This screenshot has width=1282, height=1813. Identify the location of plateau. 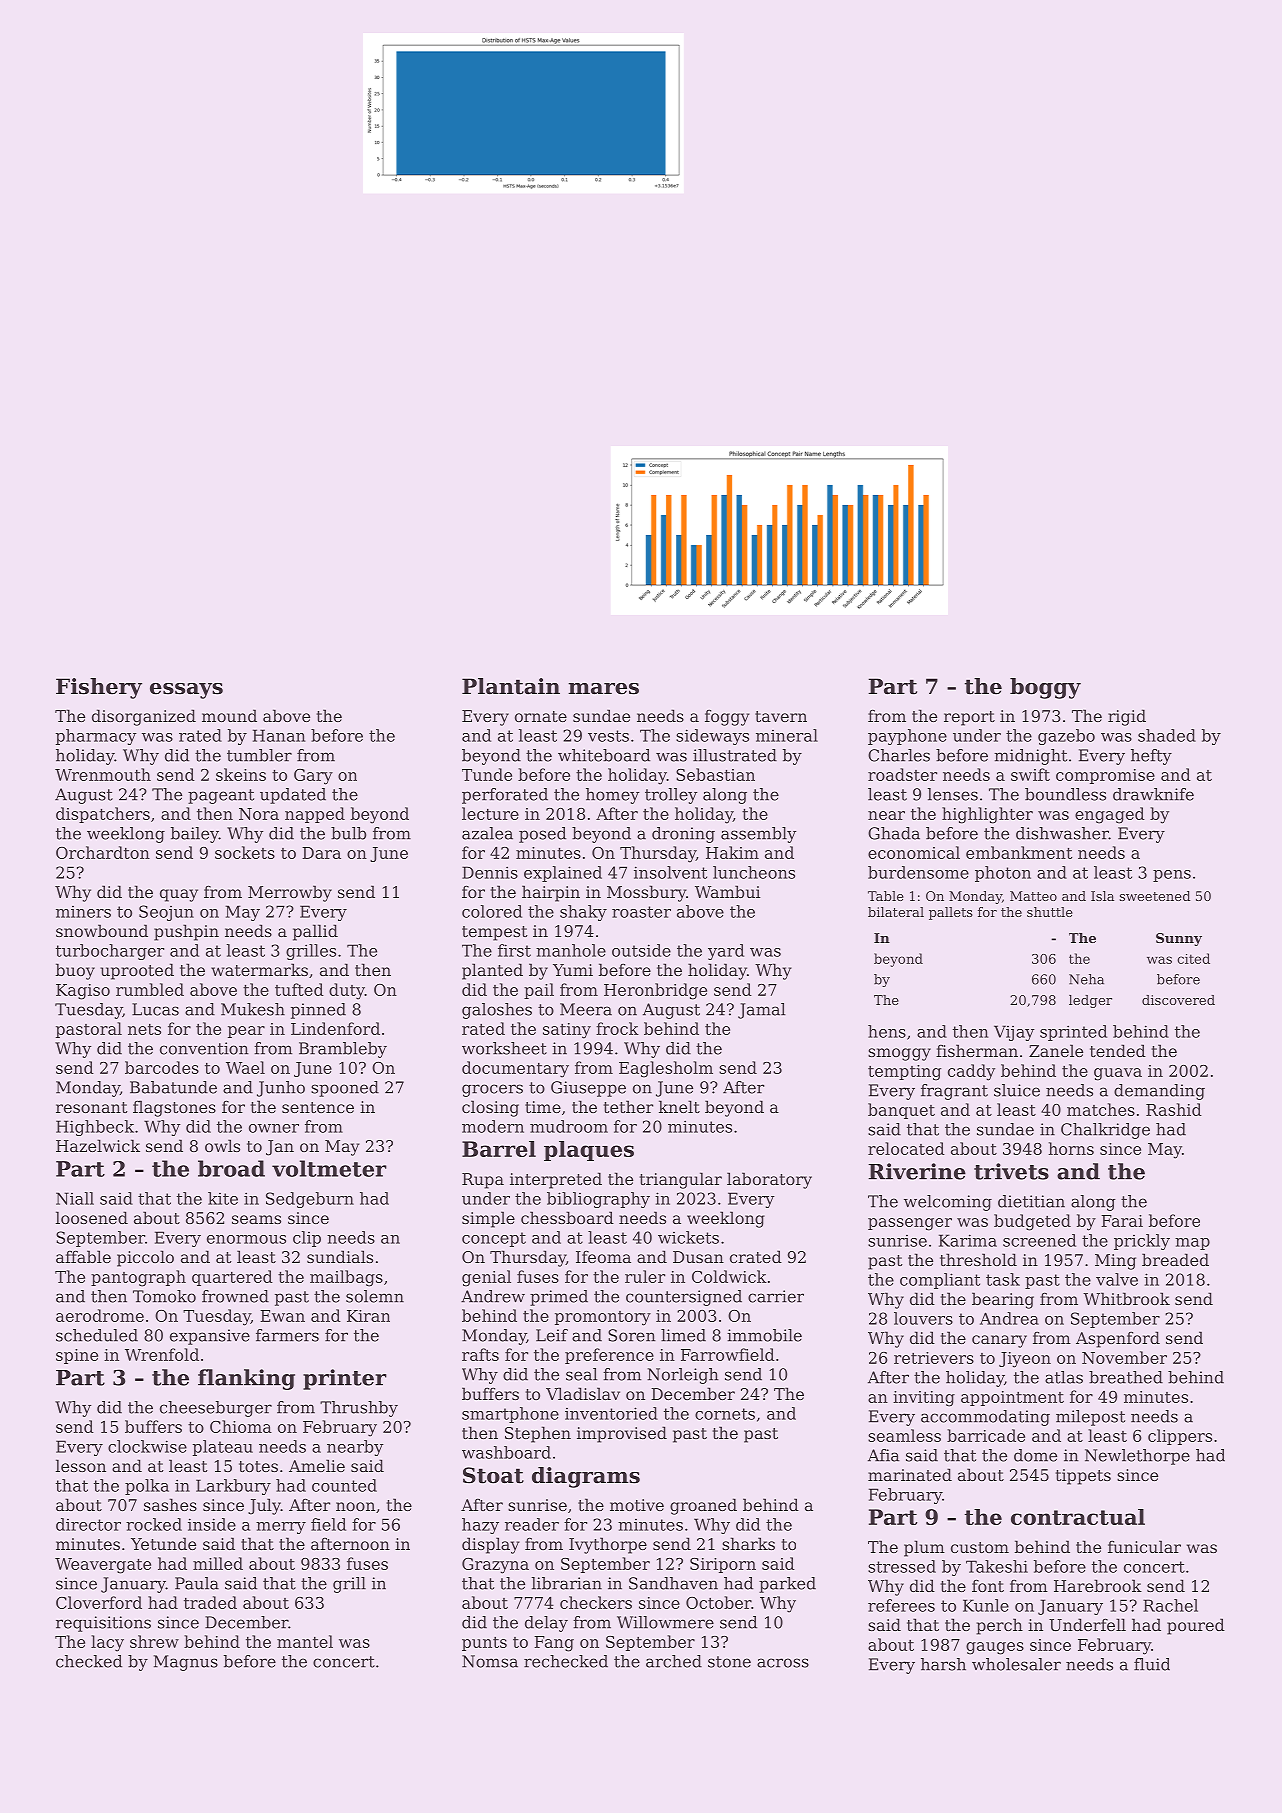
(223, 1448).
